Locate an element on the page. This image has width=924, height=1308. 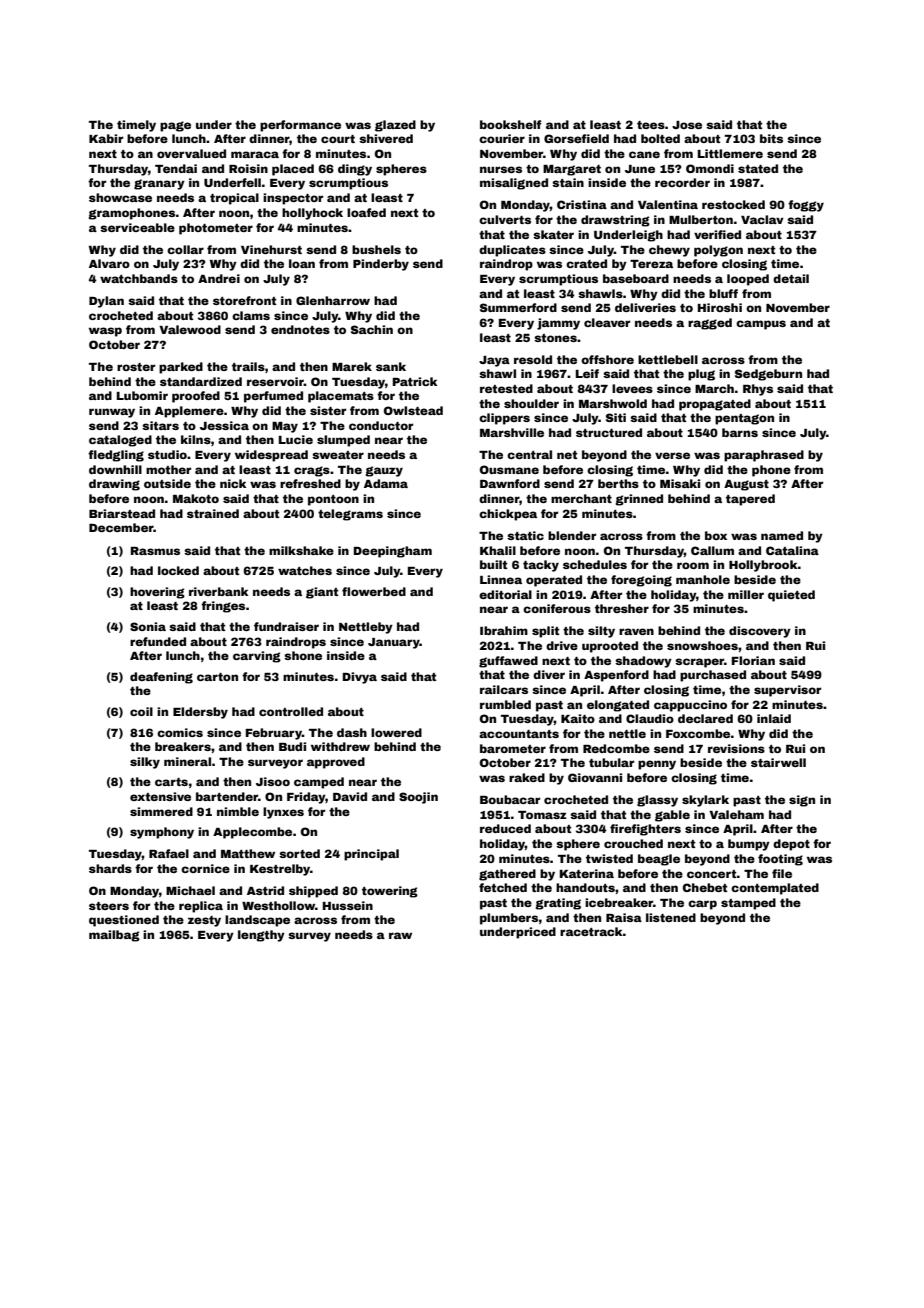
reduced is located at coordinates (505, 828).
